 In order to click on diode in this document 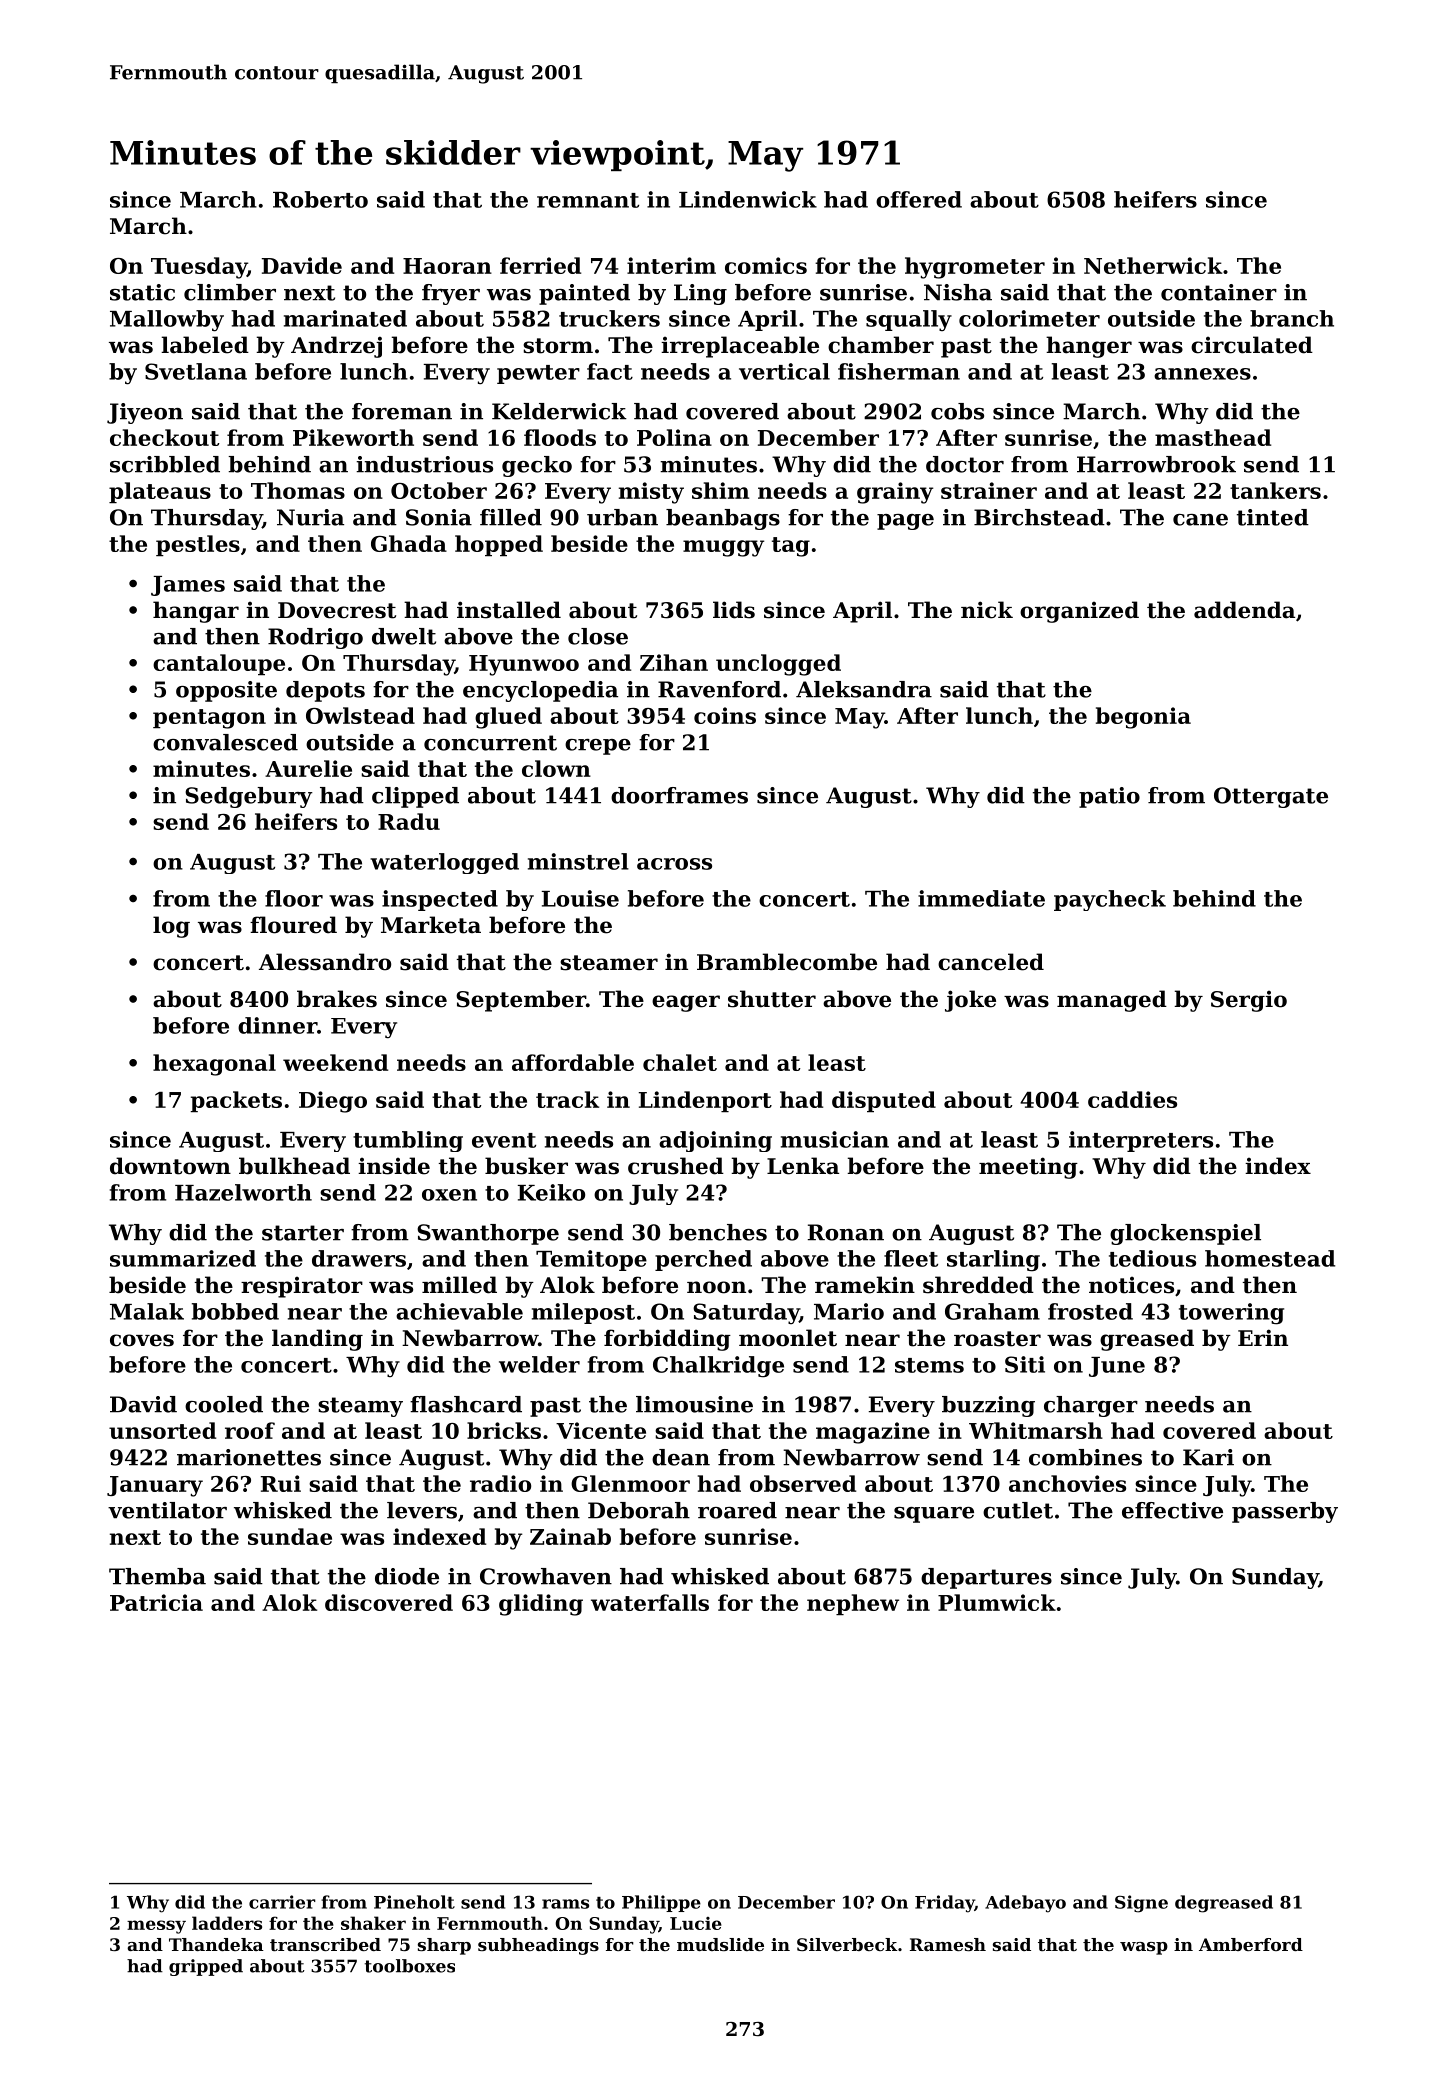, I will do `click(407, 1576)`.
